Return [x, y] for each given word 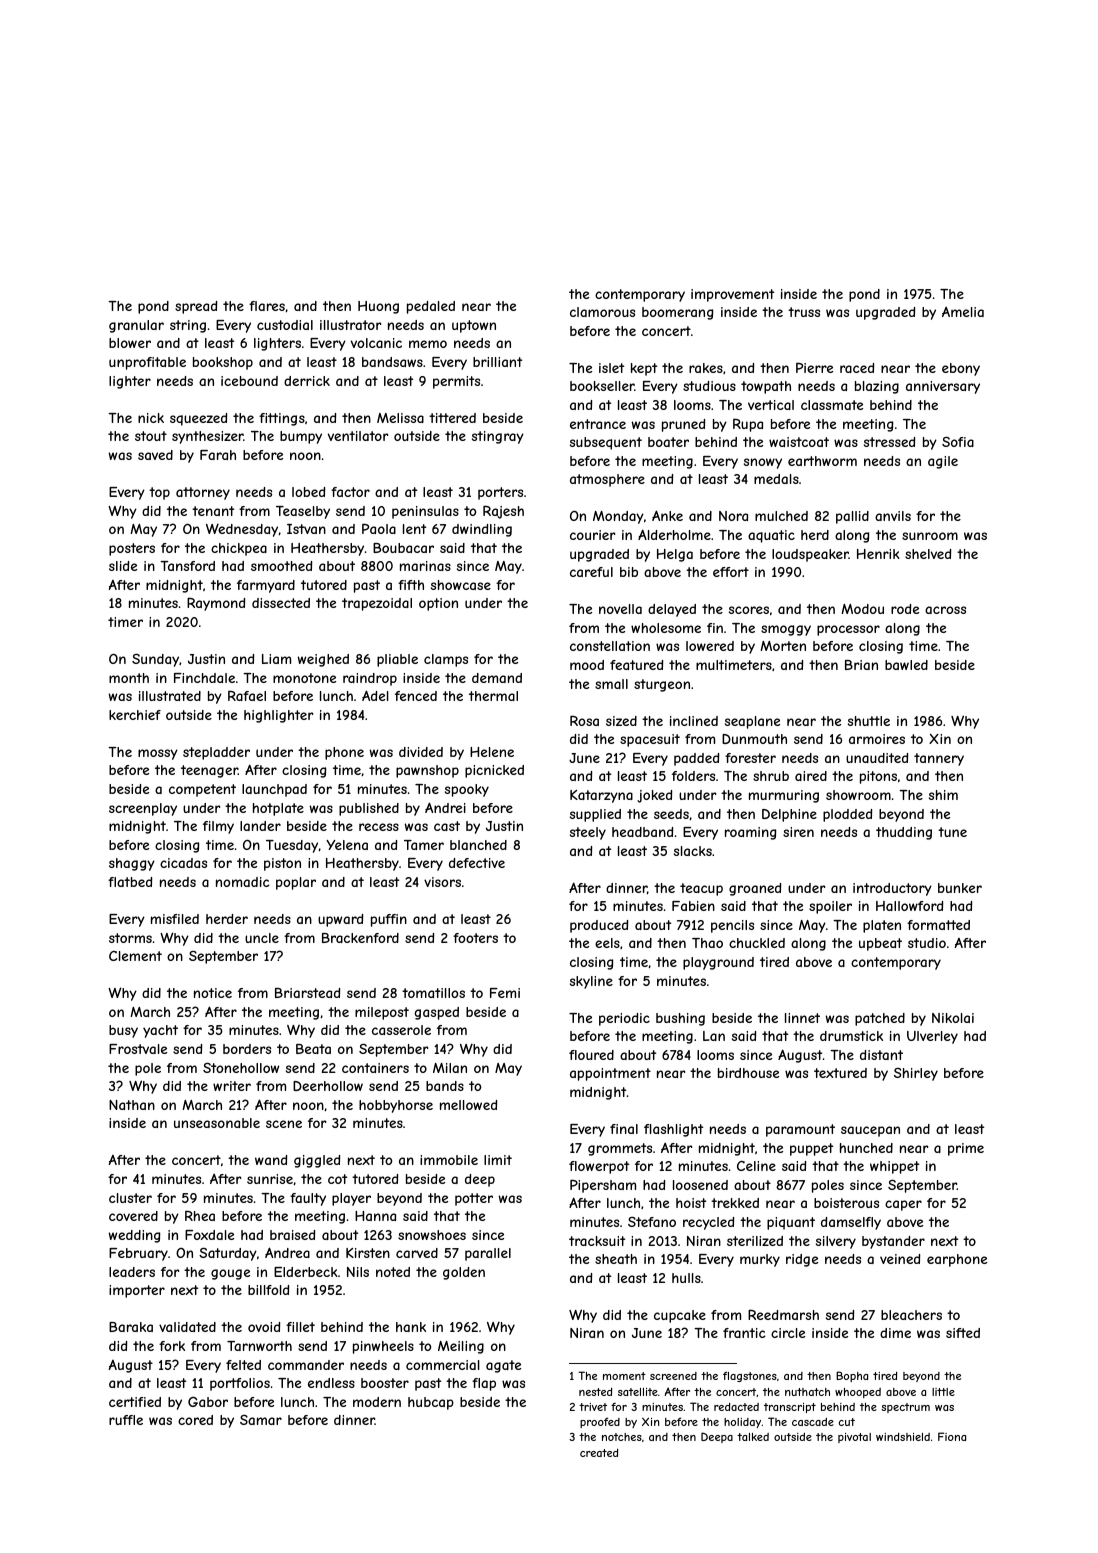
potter [474, 1199]
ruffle [126, 1420]
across [945, 610]
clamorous [602, 312]
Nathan [132, 1105]
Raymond [216, 604]
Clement [135, 956]
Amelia [963, 312]
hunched [866, 1148]
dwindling [482, 530]
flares [267, 306]
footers [475, 938]
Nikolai [953, 1018]
